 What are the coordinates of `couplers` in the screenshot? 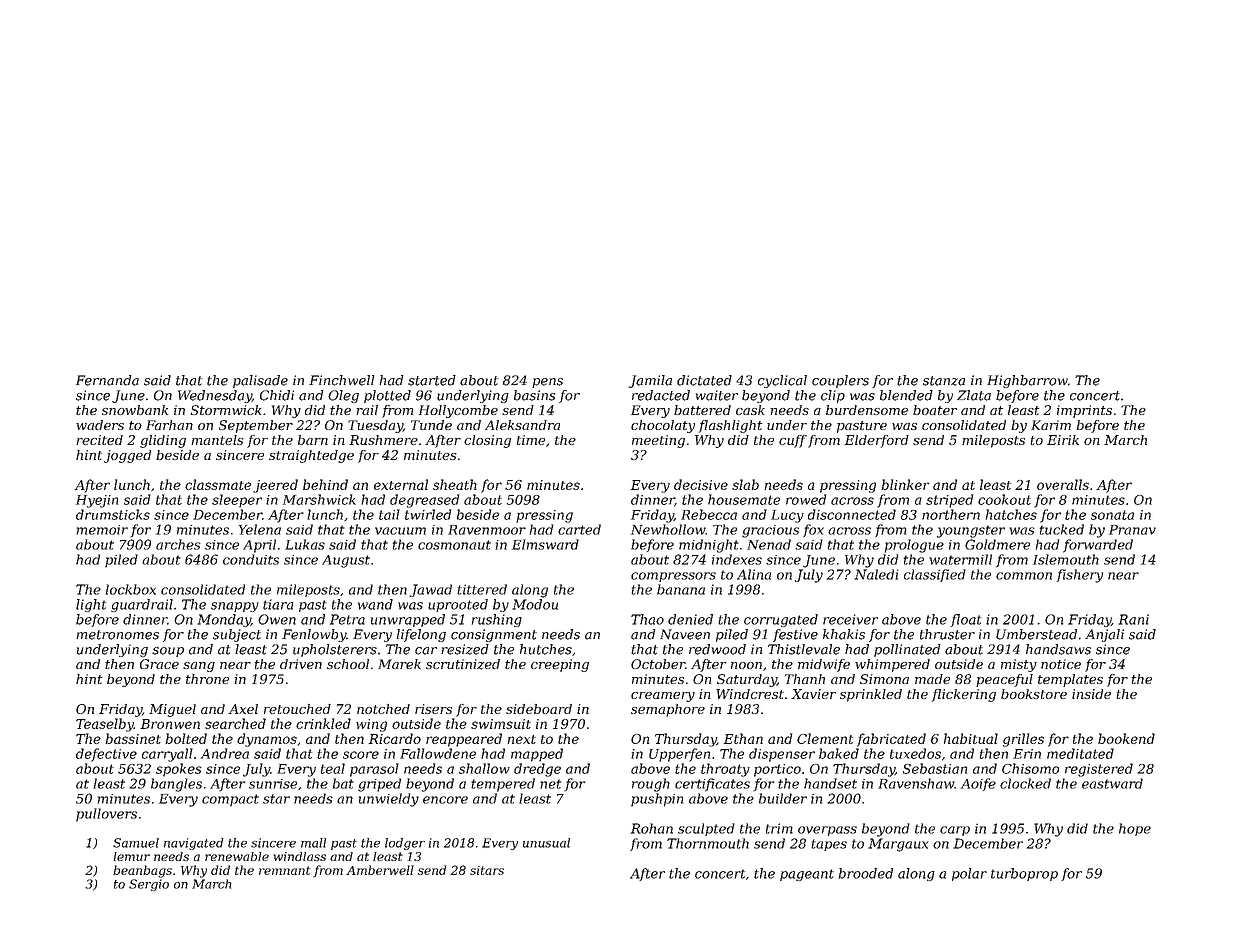 It's located at (840, 381).
